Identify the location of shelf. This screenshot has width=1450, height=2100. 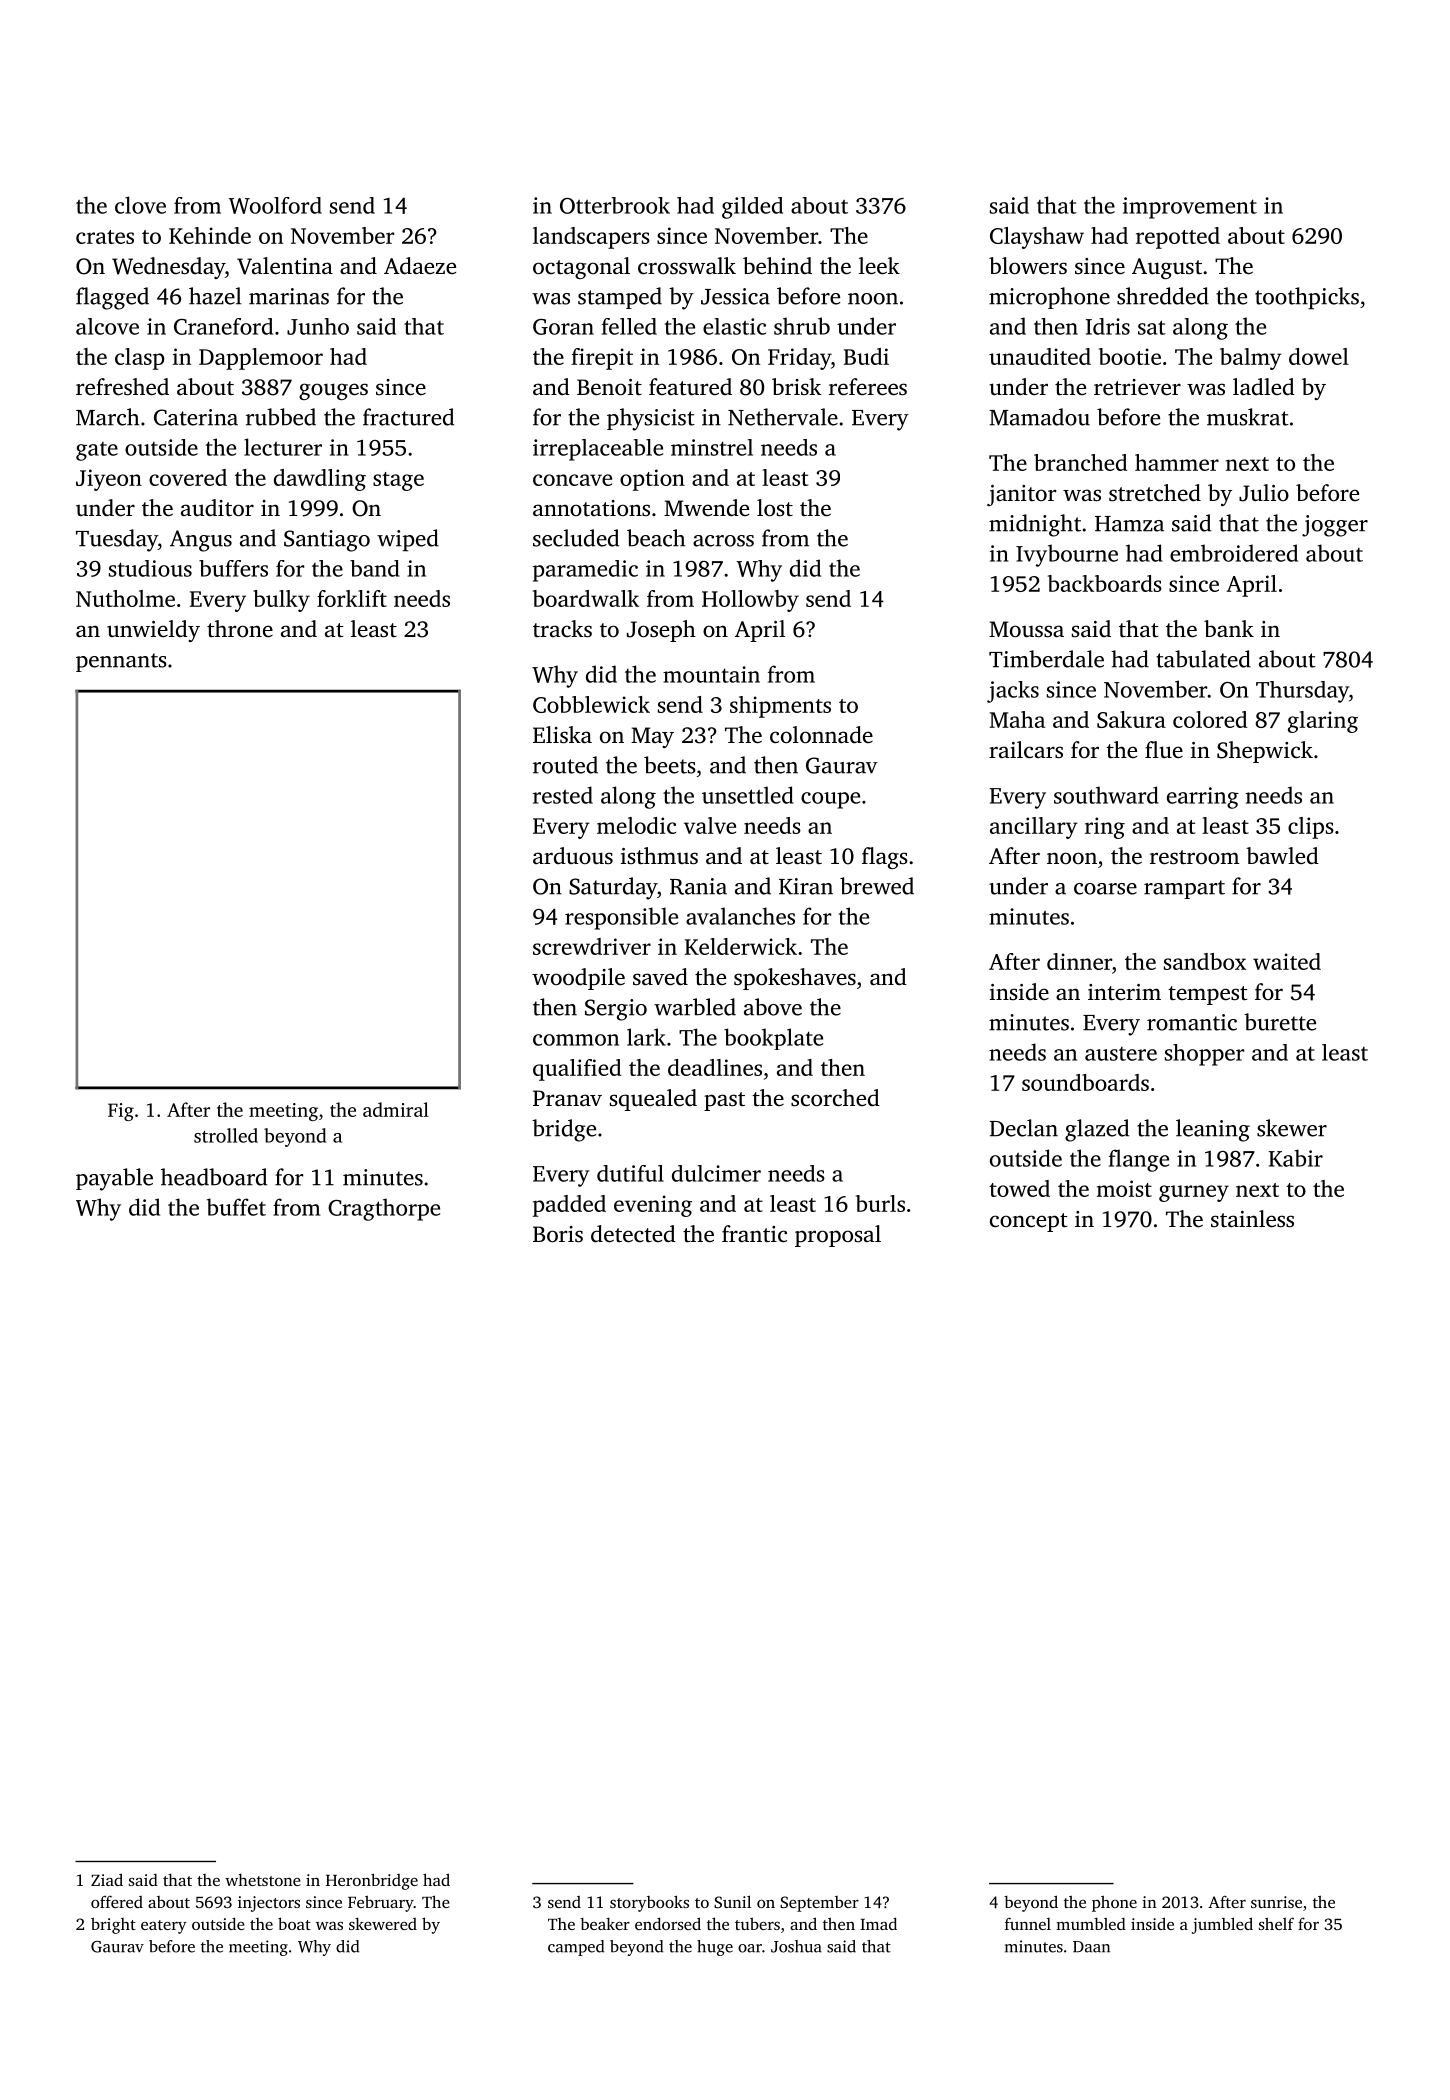
(1276, 1923).
